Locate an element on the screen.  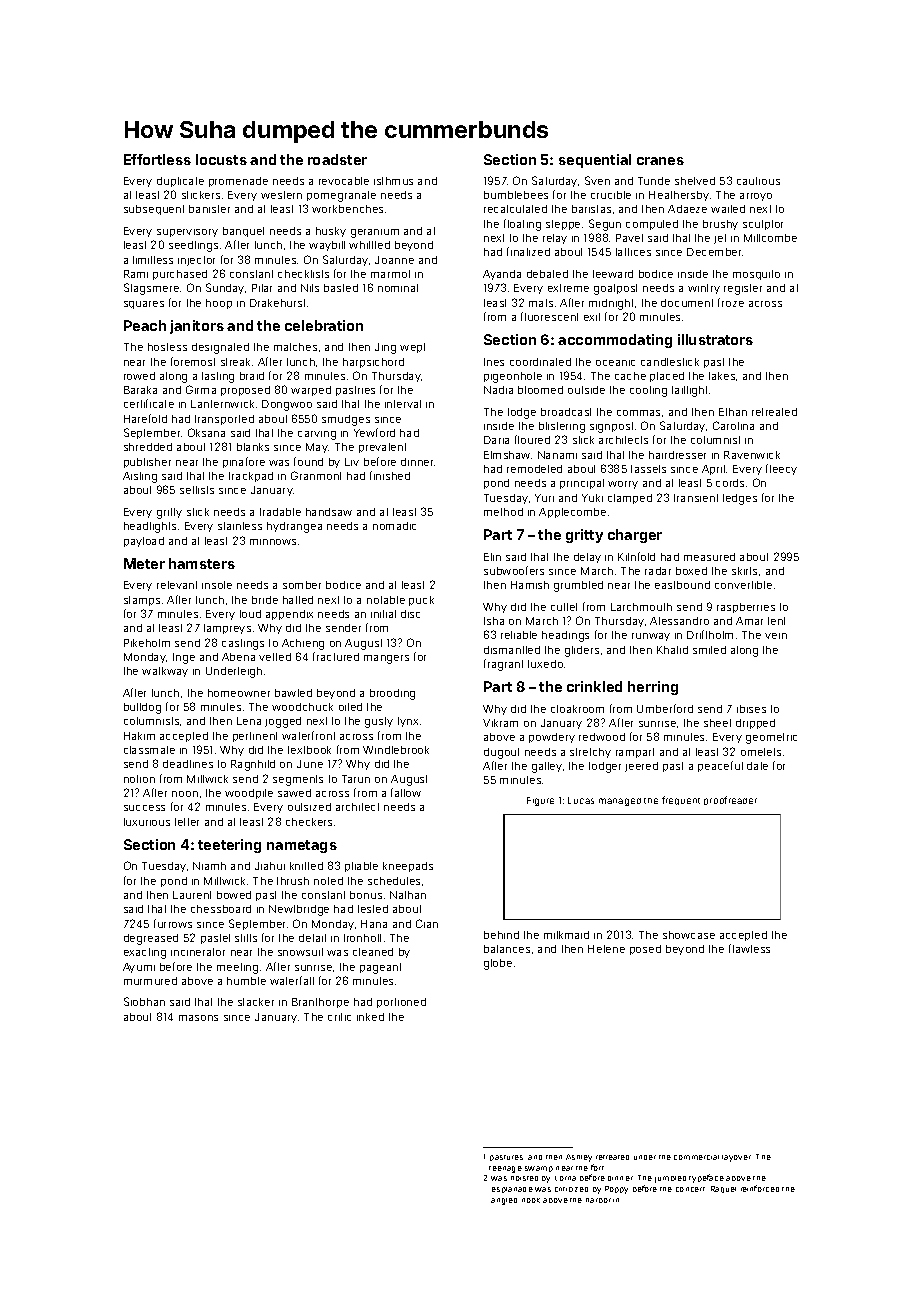
Jiahui is located at coordinates (270, 866).
